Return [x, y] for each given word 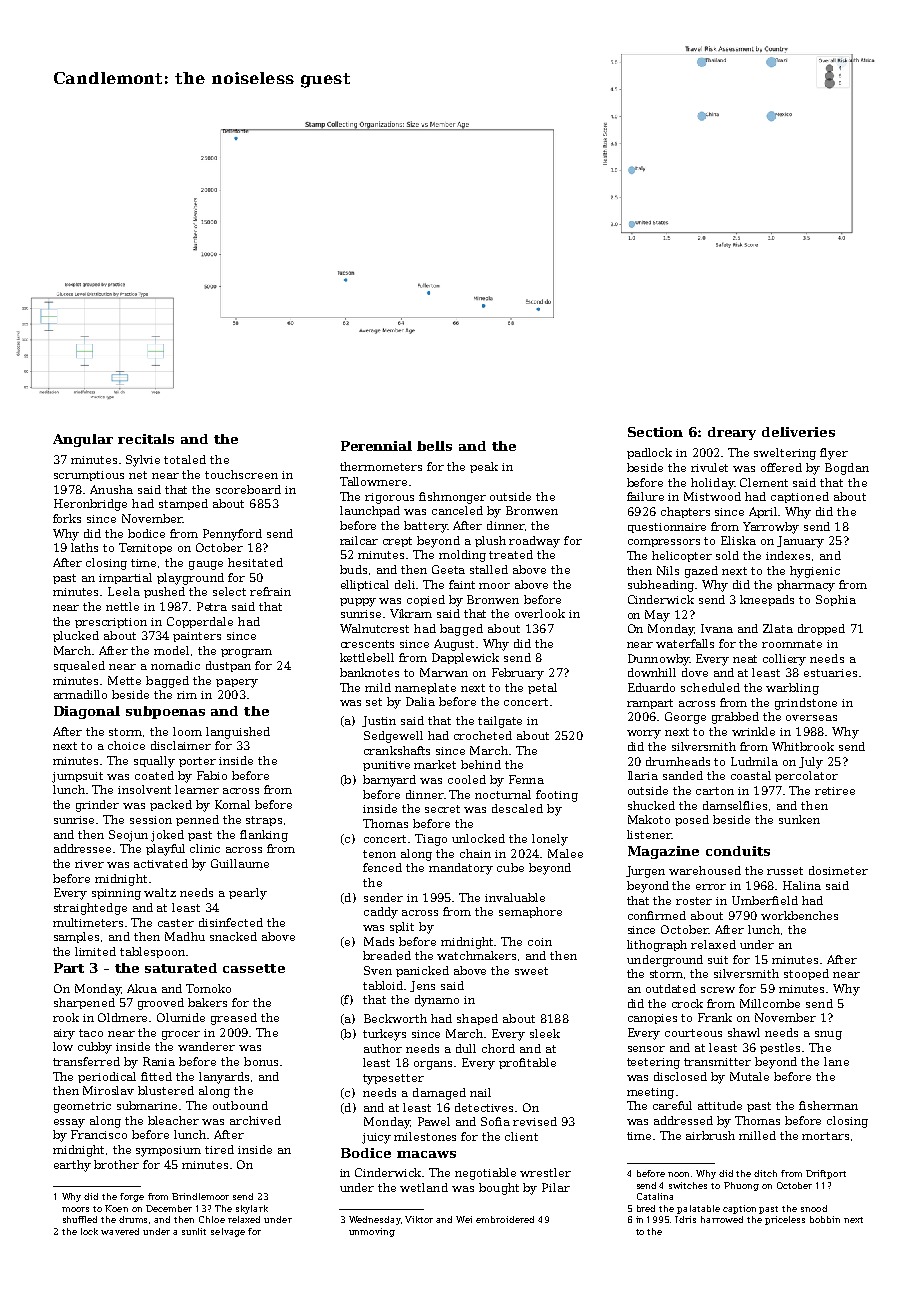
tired [219, 1149]
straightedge [90, 909]
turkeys [384, 1035]
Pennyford [232, 535]
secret [442, 809]
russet [785, 871]
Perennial [376, 446]
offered [781, 467]
